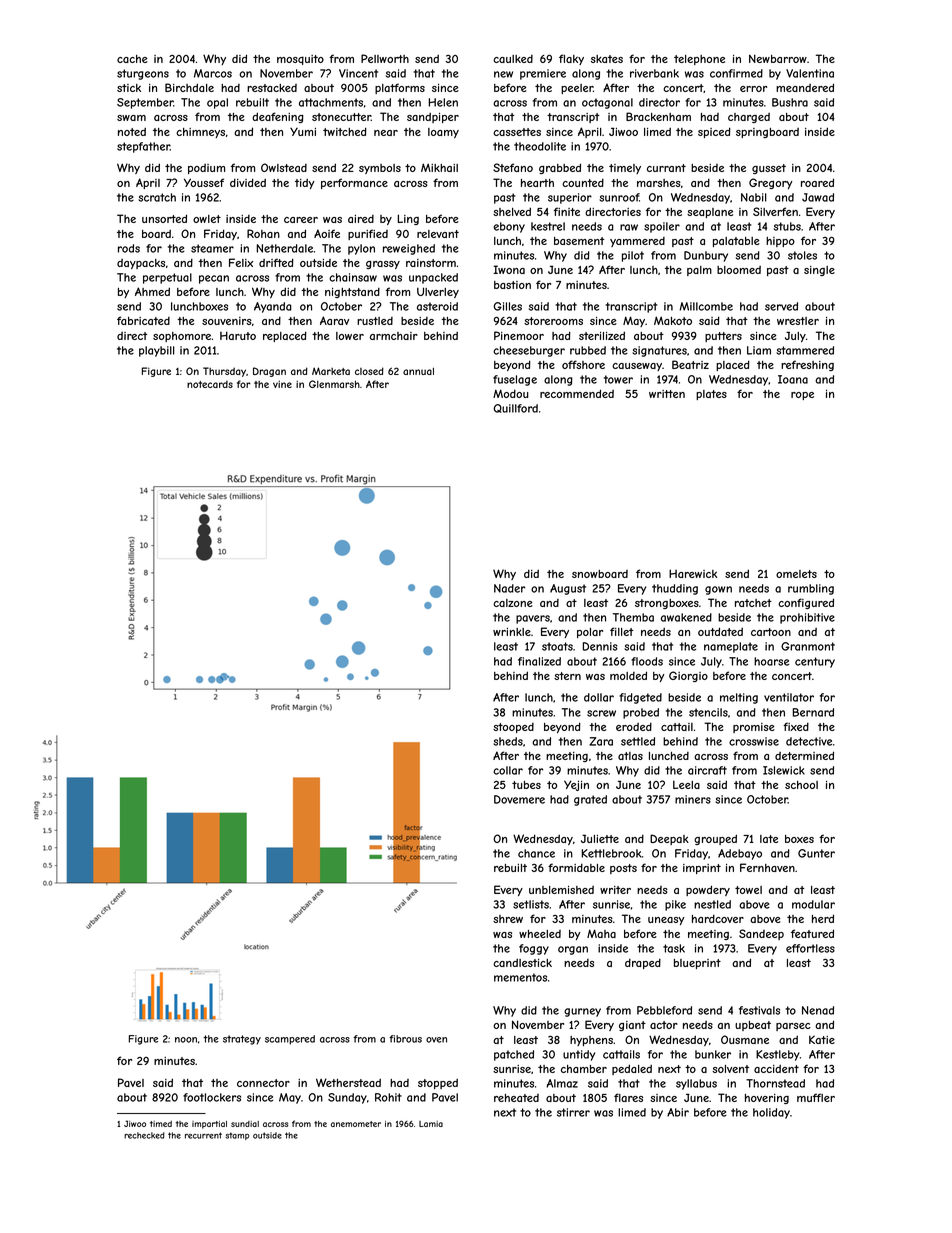  What do you see at coordinates (808, 646) in the screenshot?
I see `Granmont` at bounding box center [808, 646].
